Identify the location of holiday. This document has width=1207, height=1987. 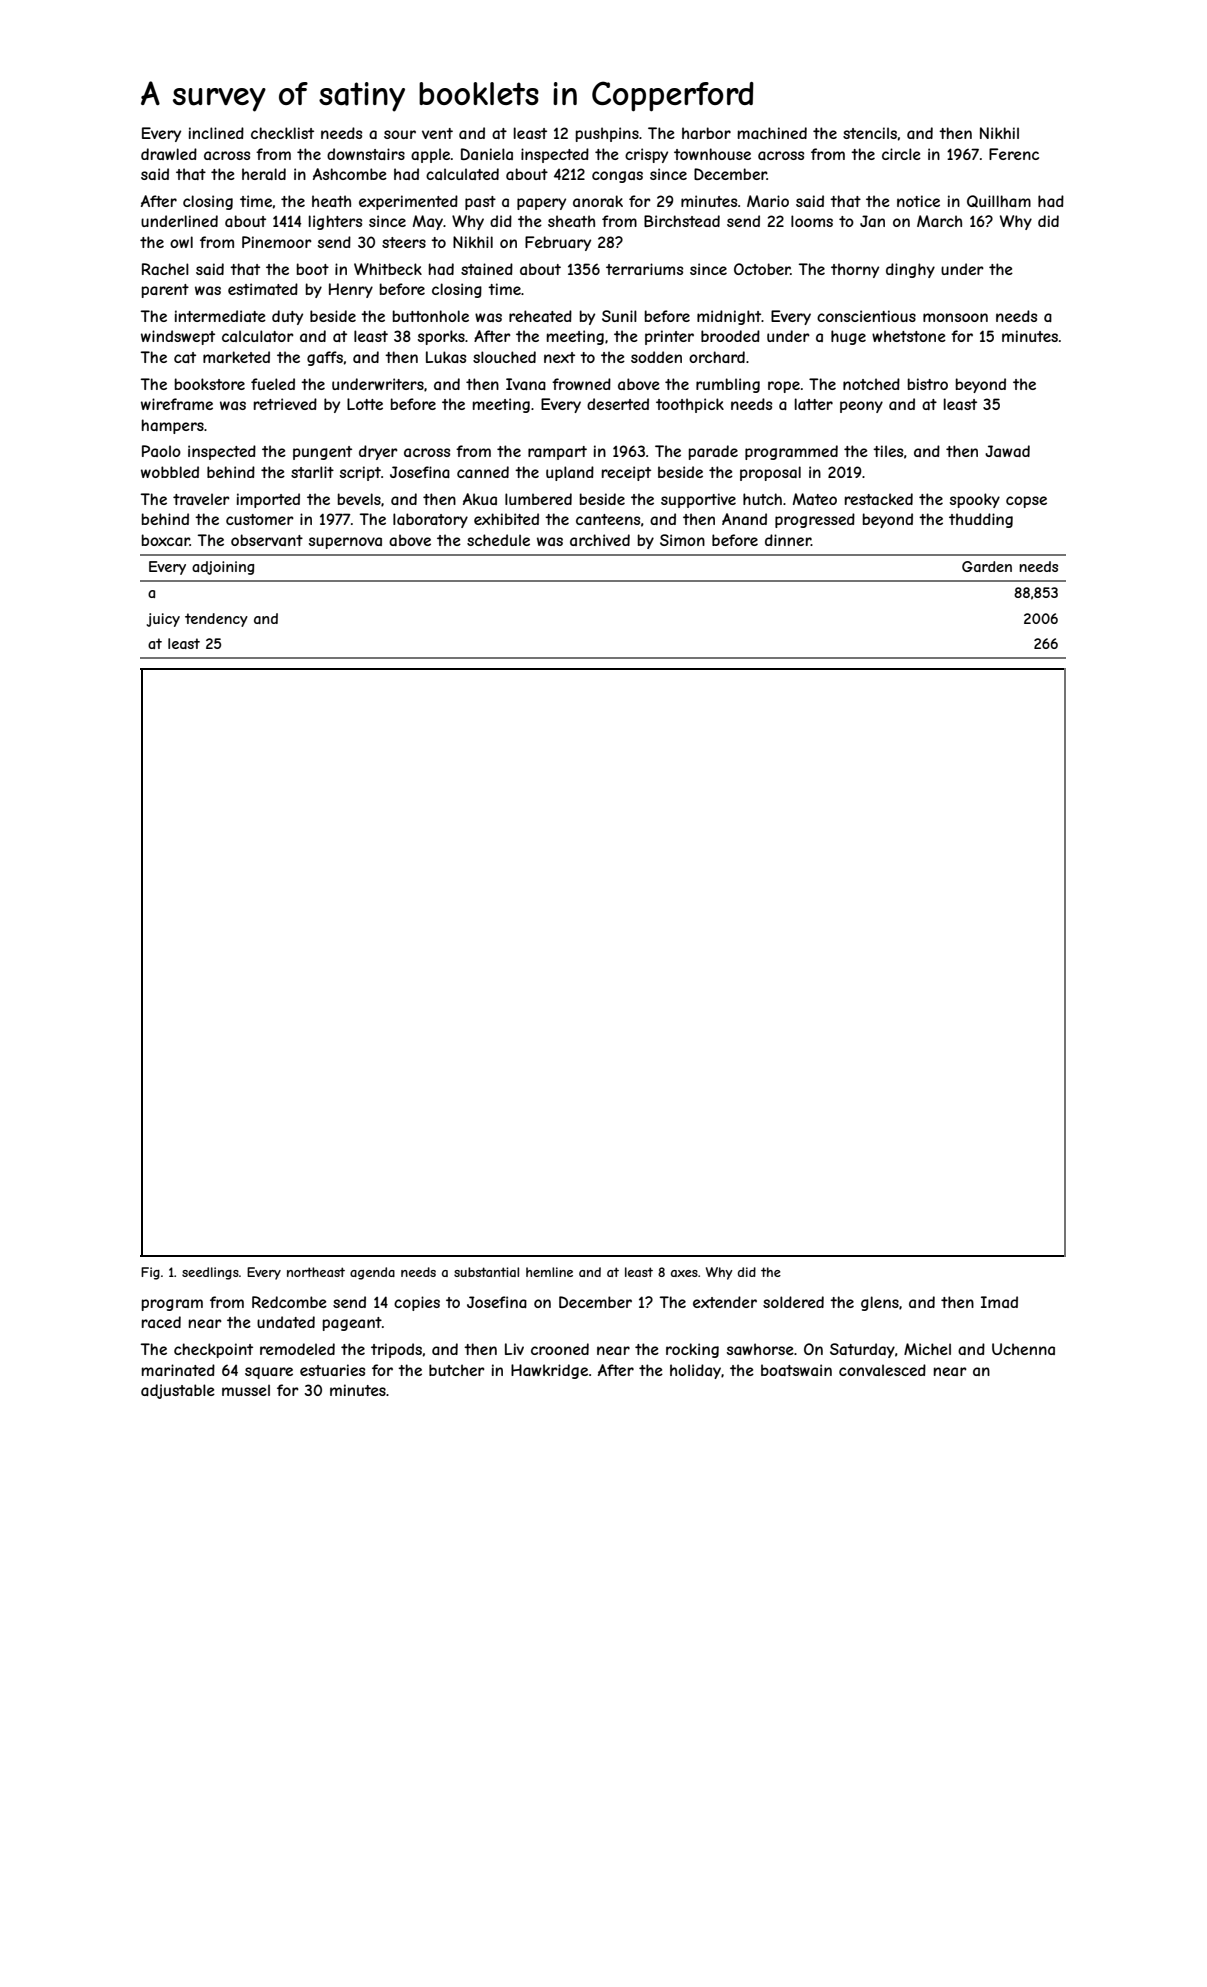
(695, 1371).
